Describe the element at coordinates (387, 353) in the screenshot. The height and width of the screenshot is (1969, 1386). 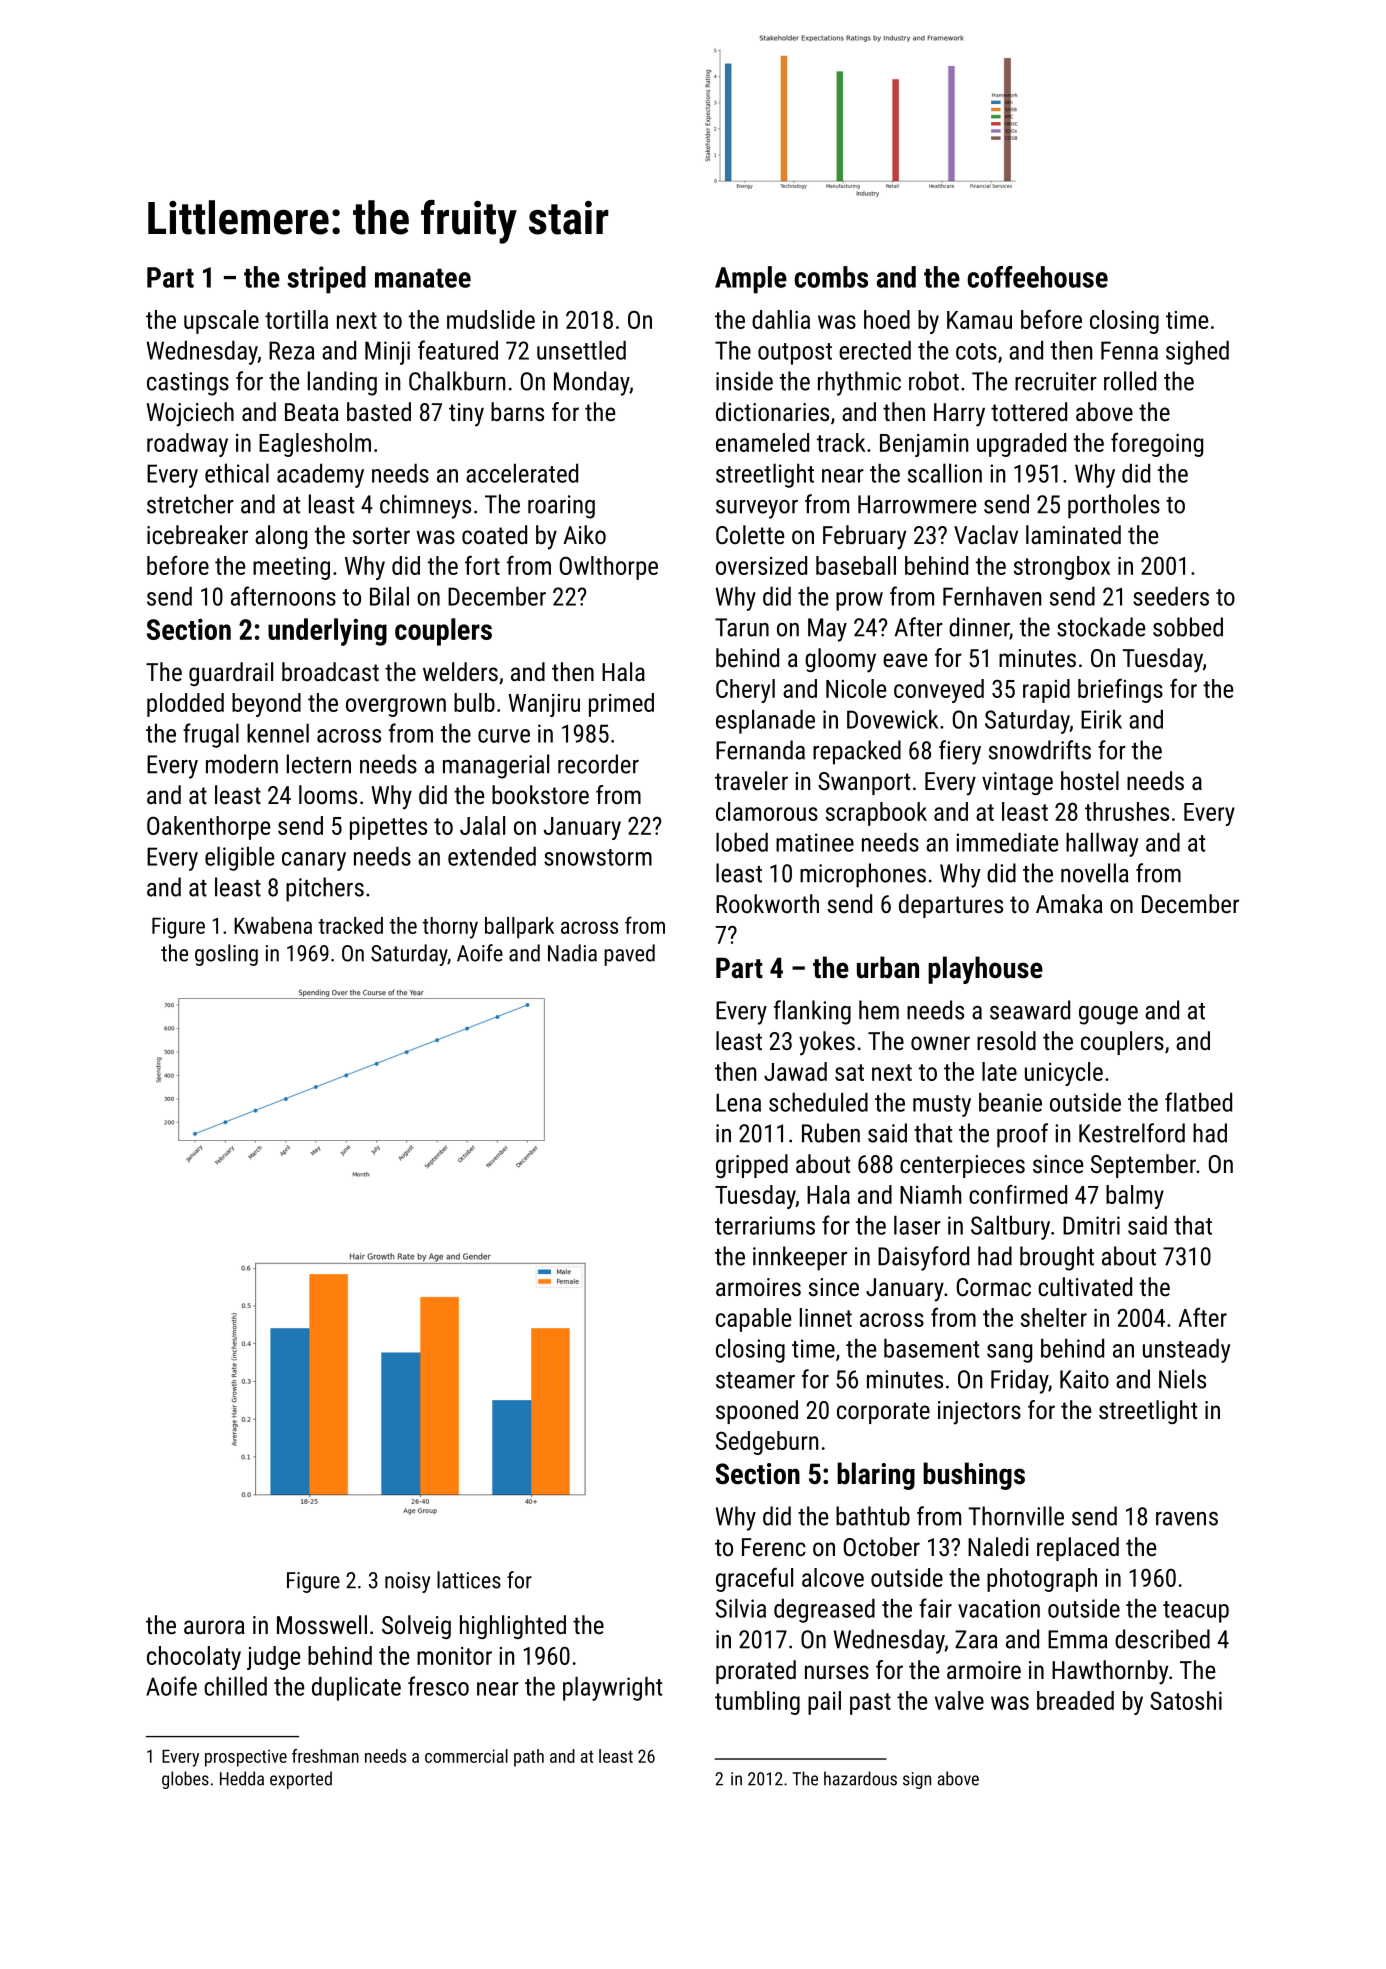
I see `Minji` at that location.
